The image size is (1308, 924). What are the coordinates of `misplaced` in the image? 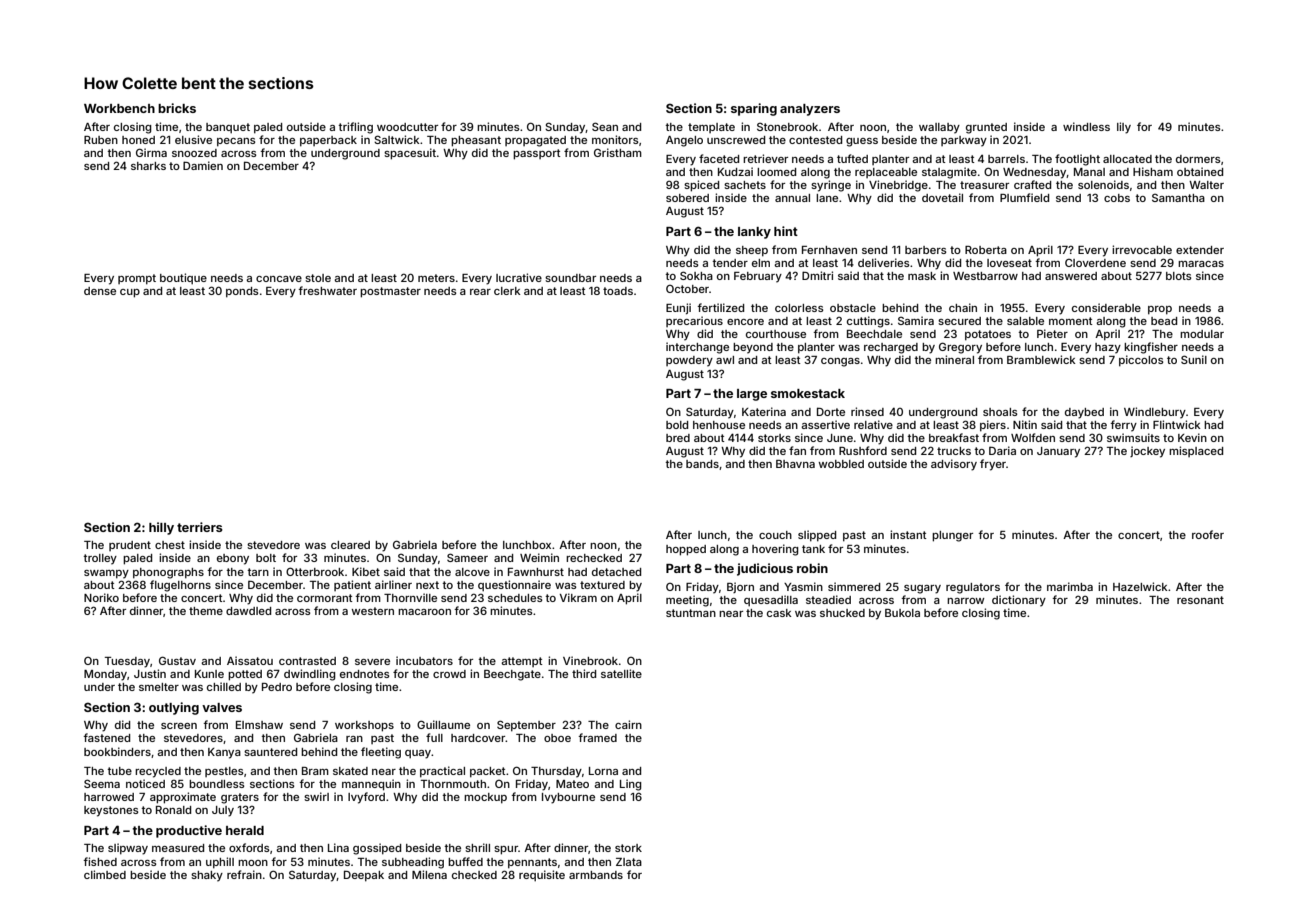 It's located at (1196, 451).
